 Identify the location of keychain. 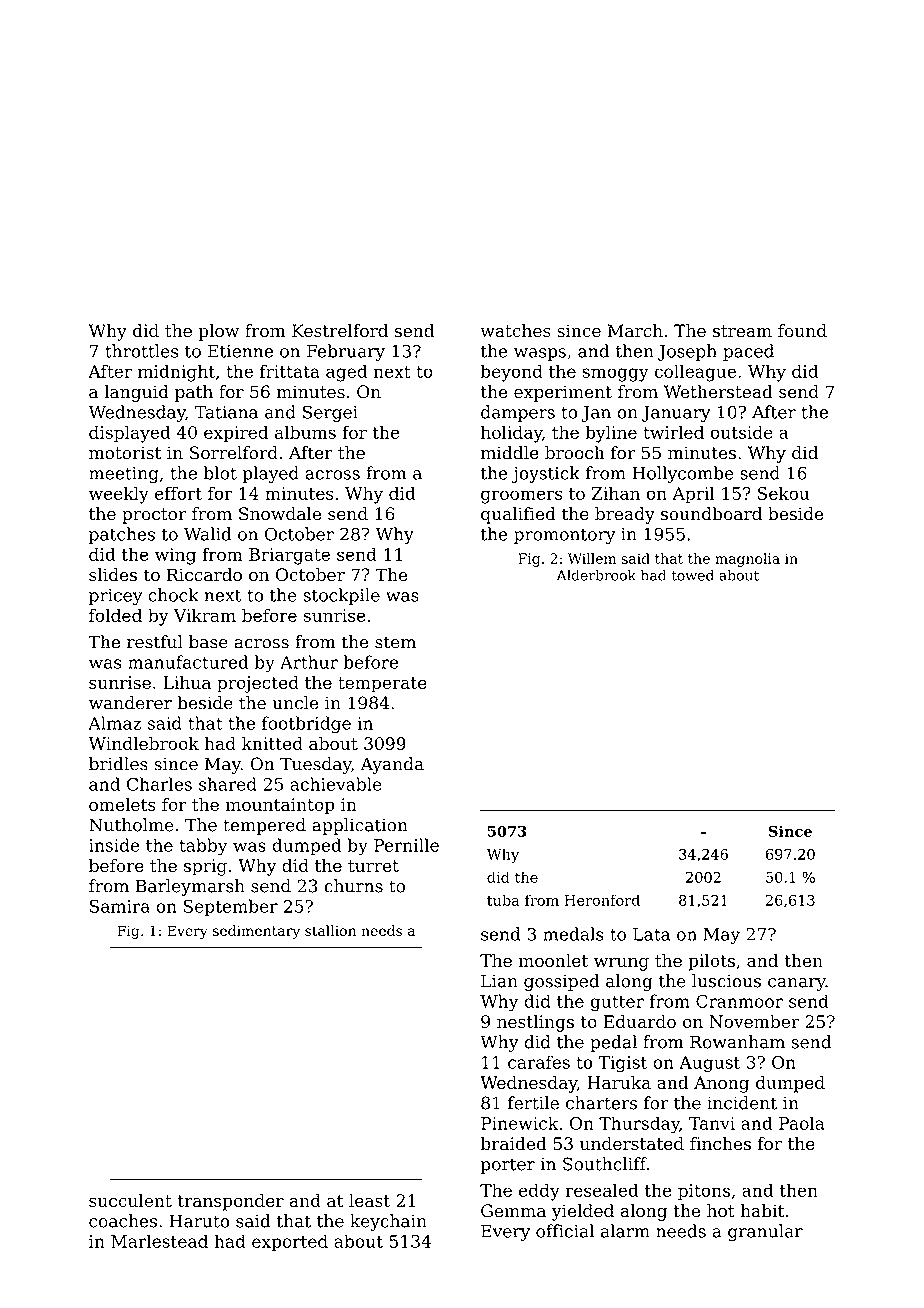
(388, 1222).
